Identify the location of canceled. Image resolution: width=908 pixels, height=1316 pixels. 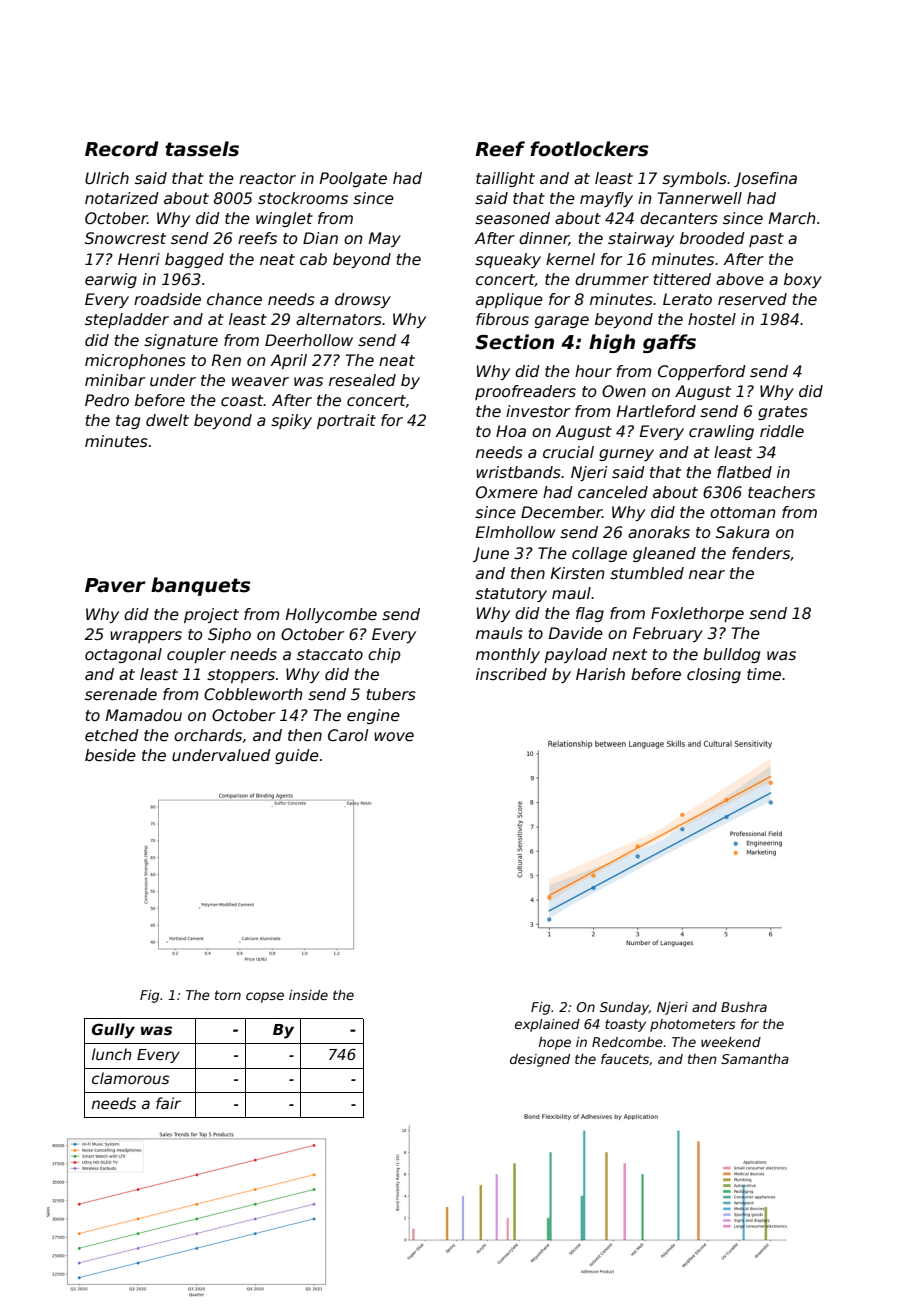
(613, 492).
